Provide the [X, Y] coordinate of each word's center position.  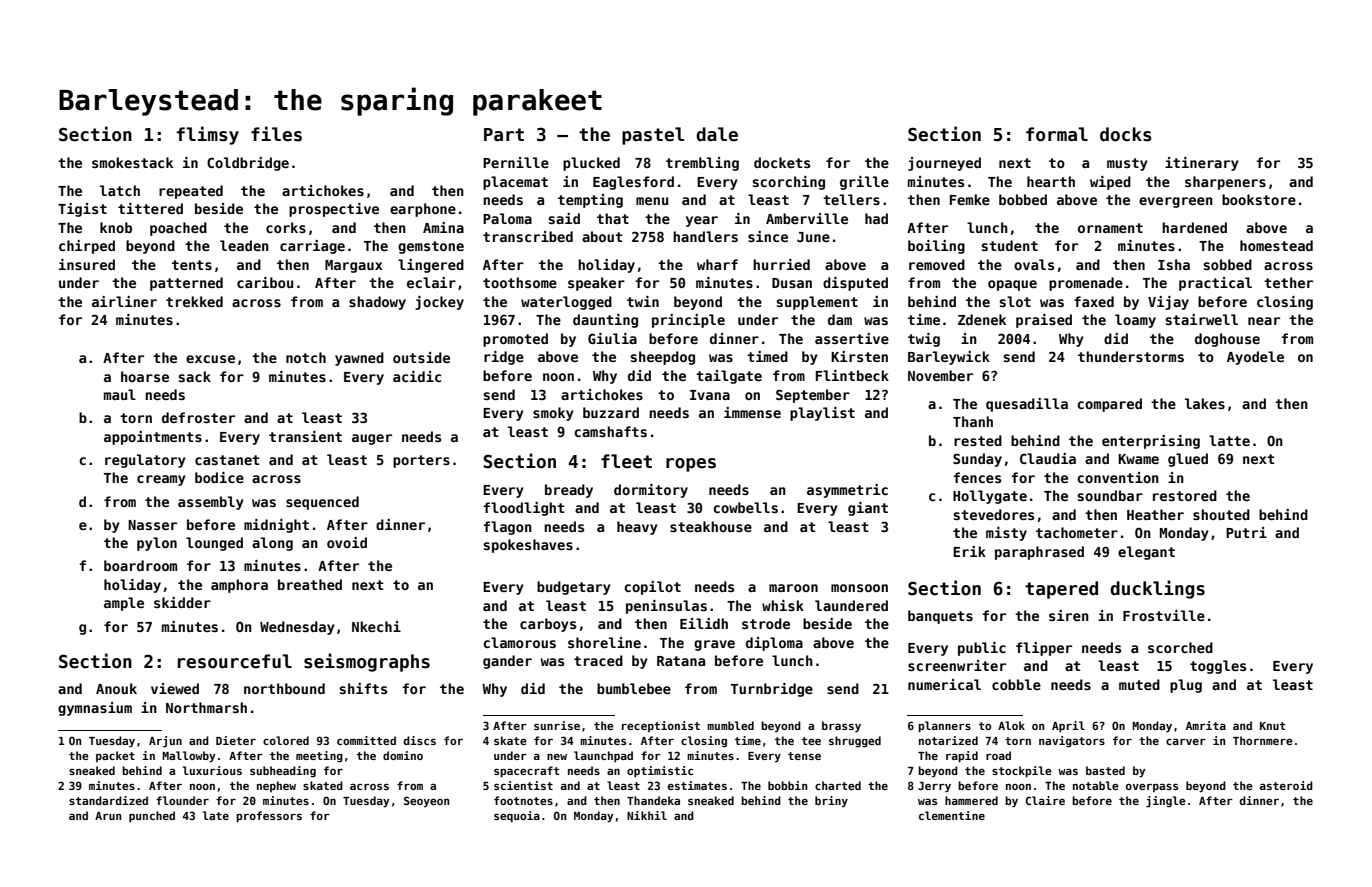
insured [87, 264]
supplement [817, 303]
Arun [108, 816]
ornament [1110, 228]
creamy [161, 480]
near [1264, 321]
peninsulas [666, 607]
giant [868, 509]
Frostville [1164, 615]
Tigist [82, 210]
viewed [175, 688]
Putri [1246, 532]
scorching [789, 183]
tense [804, 756]
